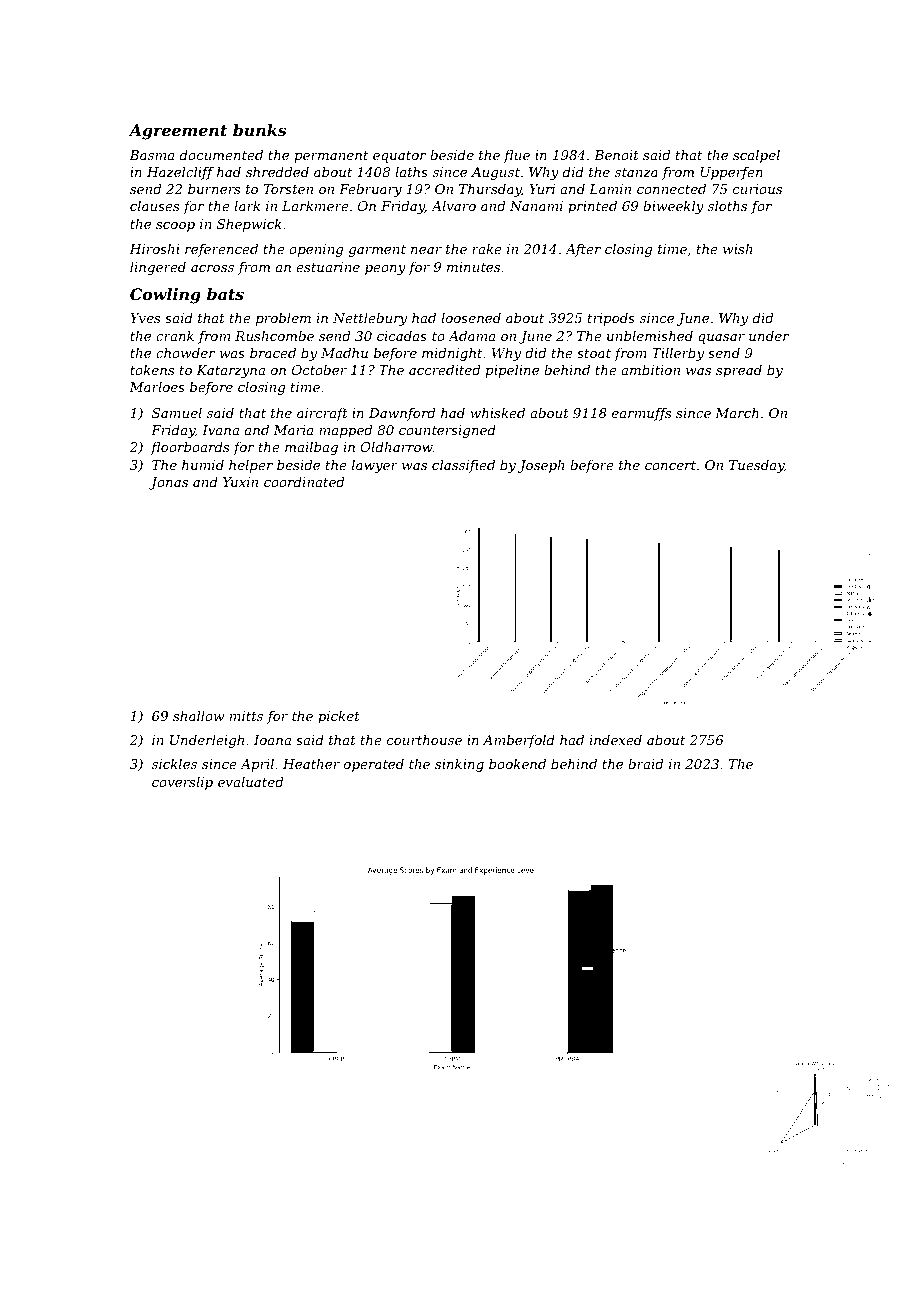 The image size is (924, 1314). What do you see at coordinates (616, 740) in the page?
I see `indexed` at bounding box center [616, 740].
